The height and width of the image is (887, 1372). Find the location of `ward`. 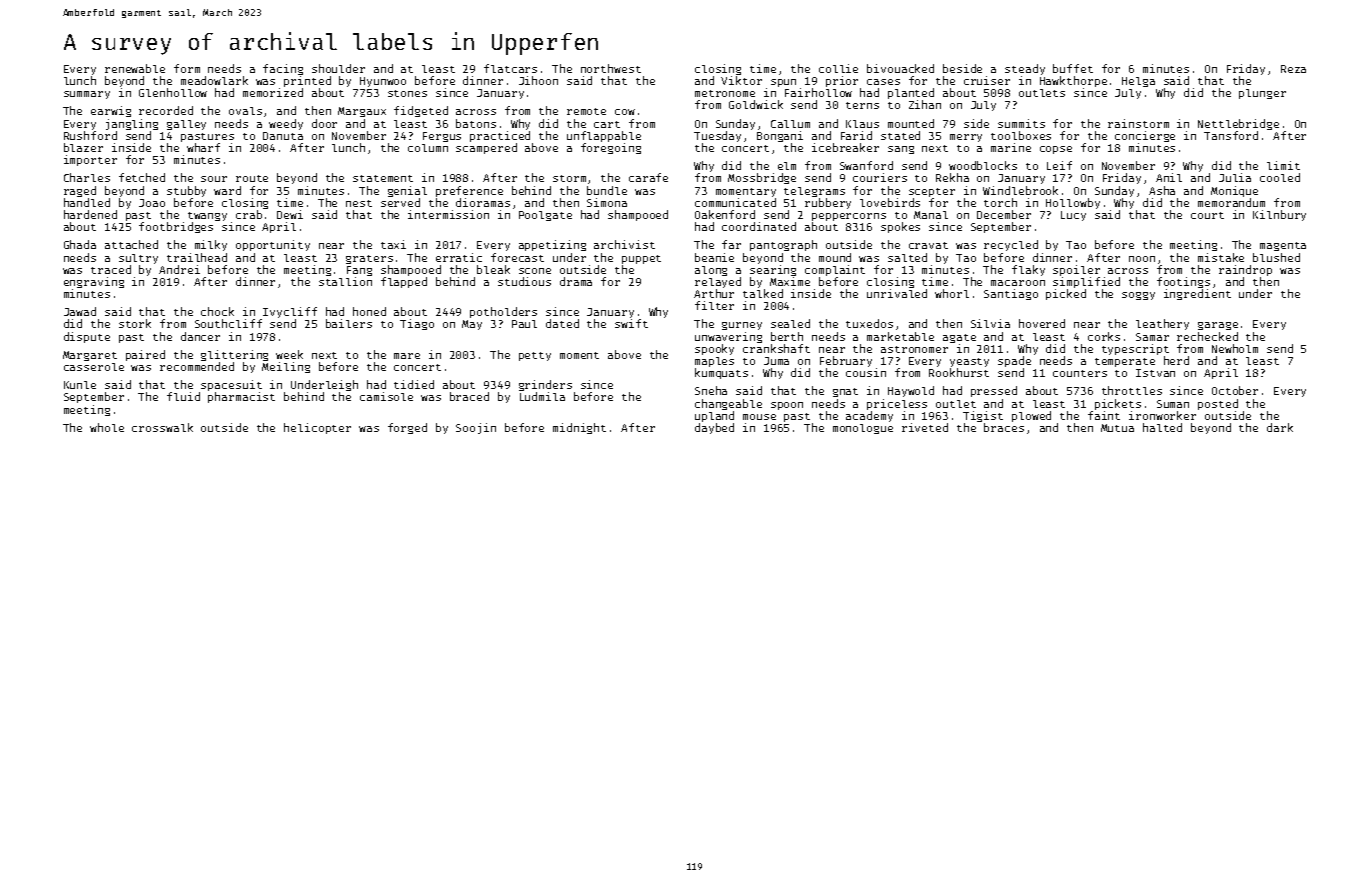

ward is located at coordinates (227, 190).
